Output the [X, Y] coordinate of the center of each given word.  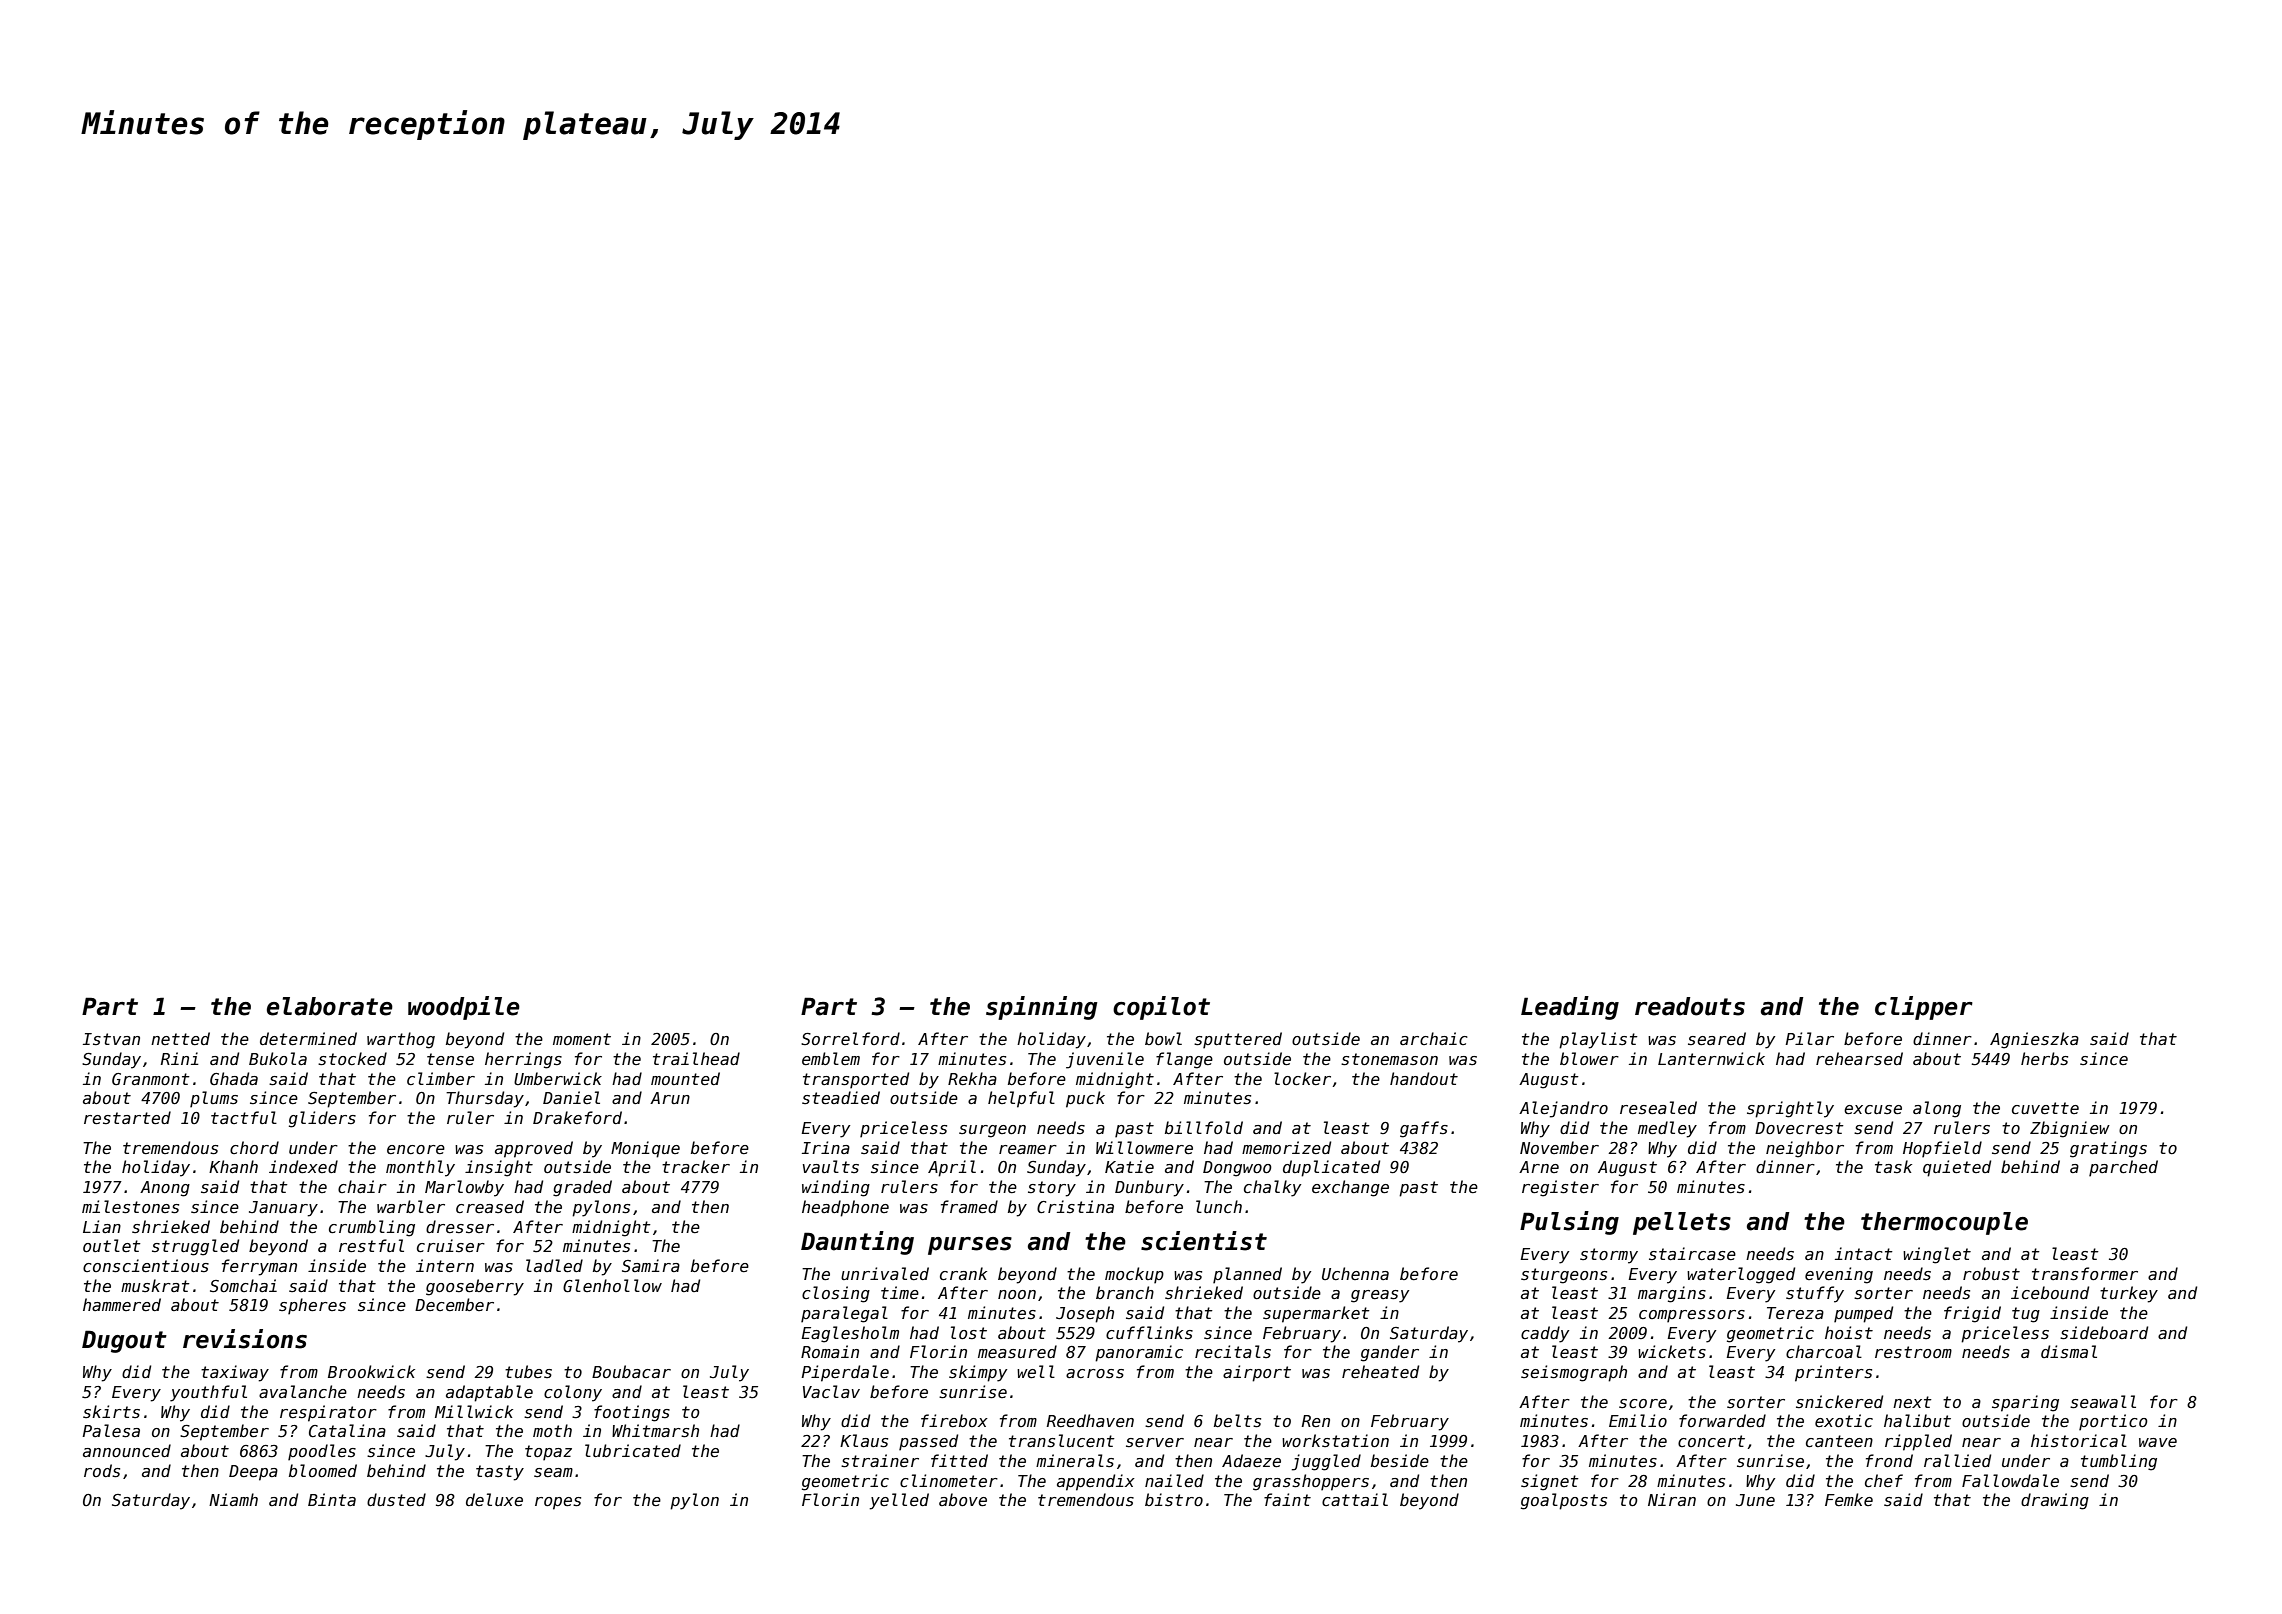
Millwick [474, 1411]
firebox [954, 1420]
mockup [1134, 1275]
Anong [165, 1189]
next [1912, 1402]
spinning [1041, 1008]
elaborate [330, 1006]
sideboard [2104, 1333]
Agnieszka [2034, 1040]
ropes [558, 1503]
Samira [651, 1265]
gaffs [1424, 1129]
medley [1667, 1129]
